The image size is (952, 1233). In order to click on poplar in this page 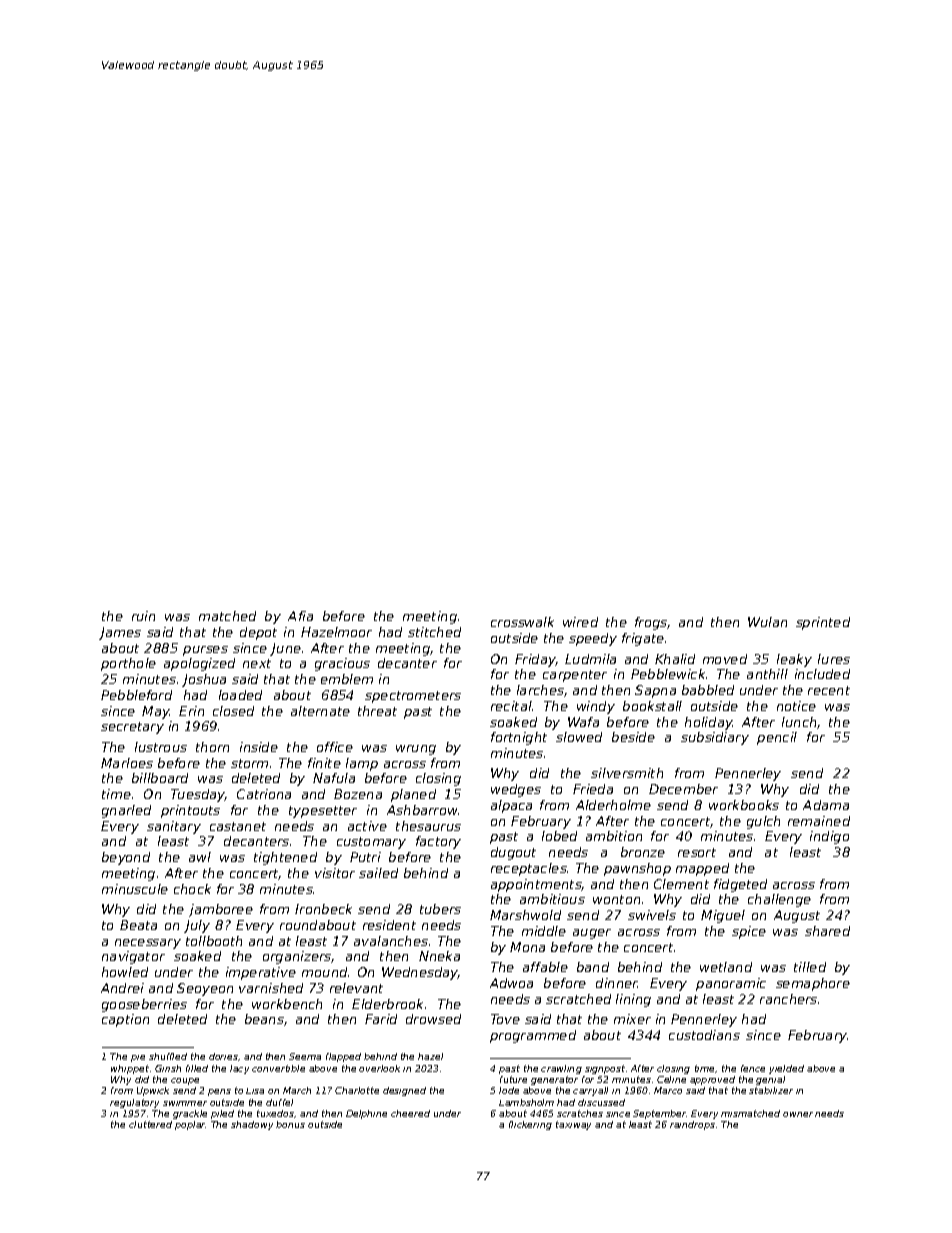, I will do `click(190, 1125)`.
